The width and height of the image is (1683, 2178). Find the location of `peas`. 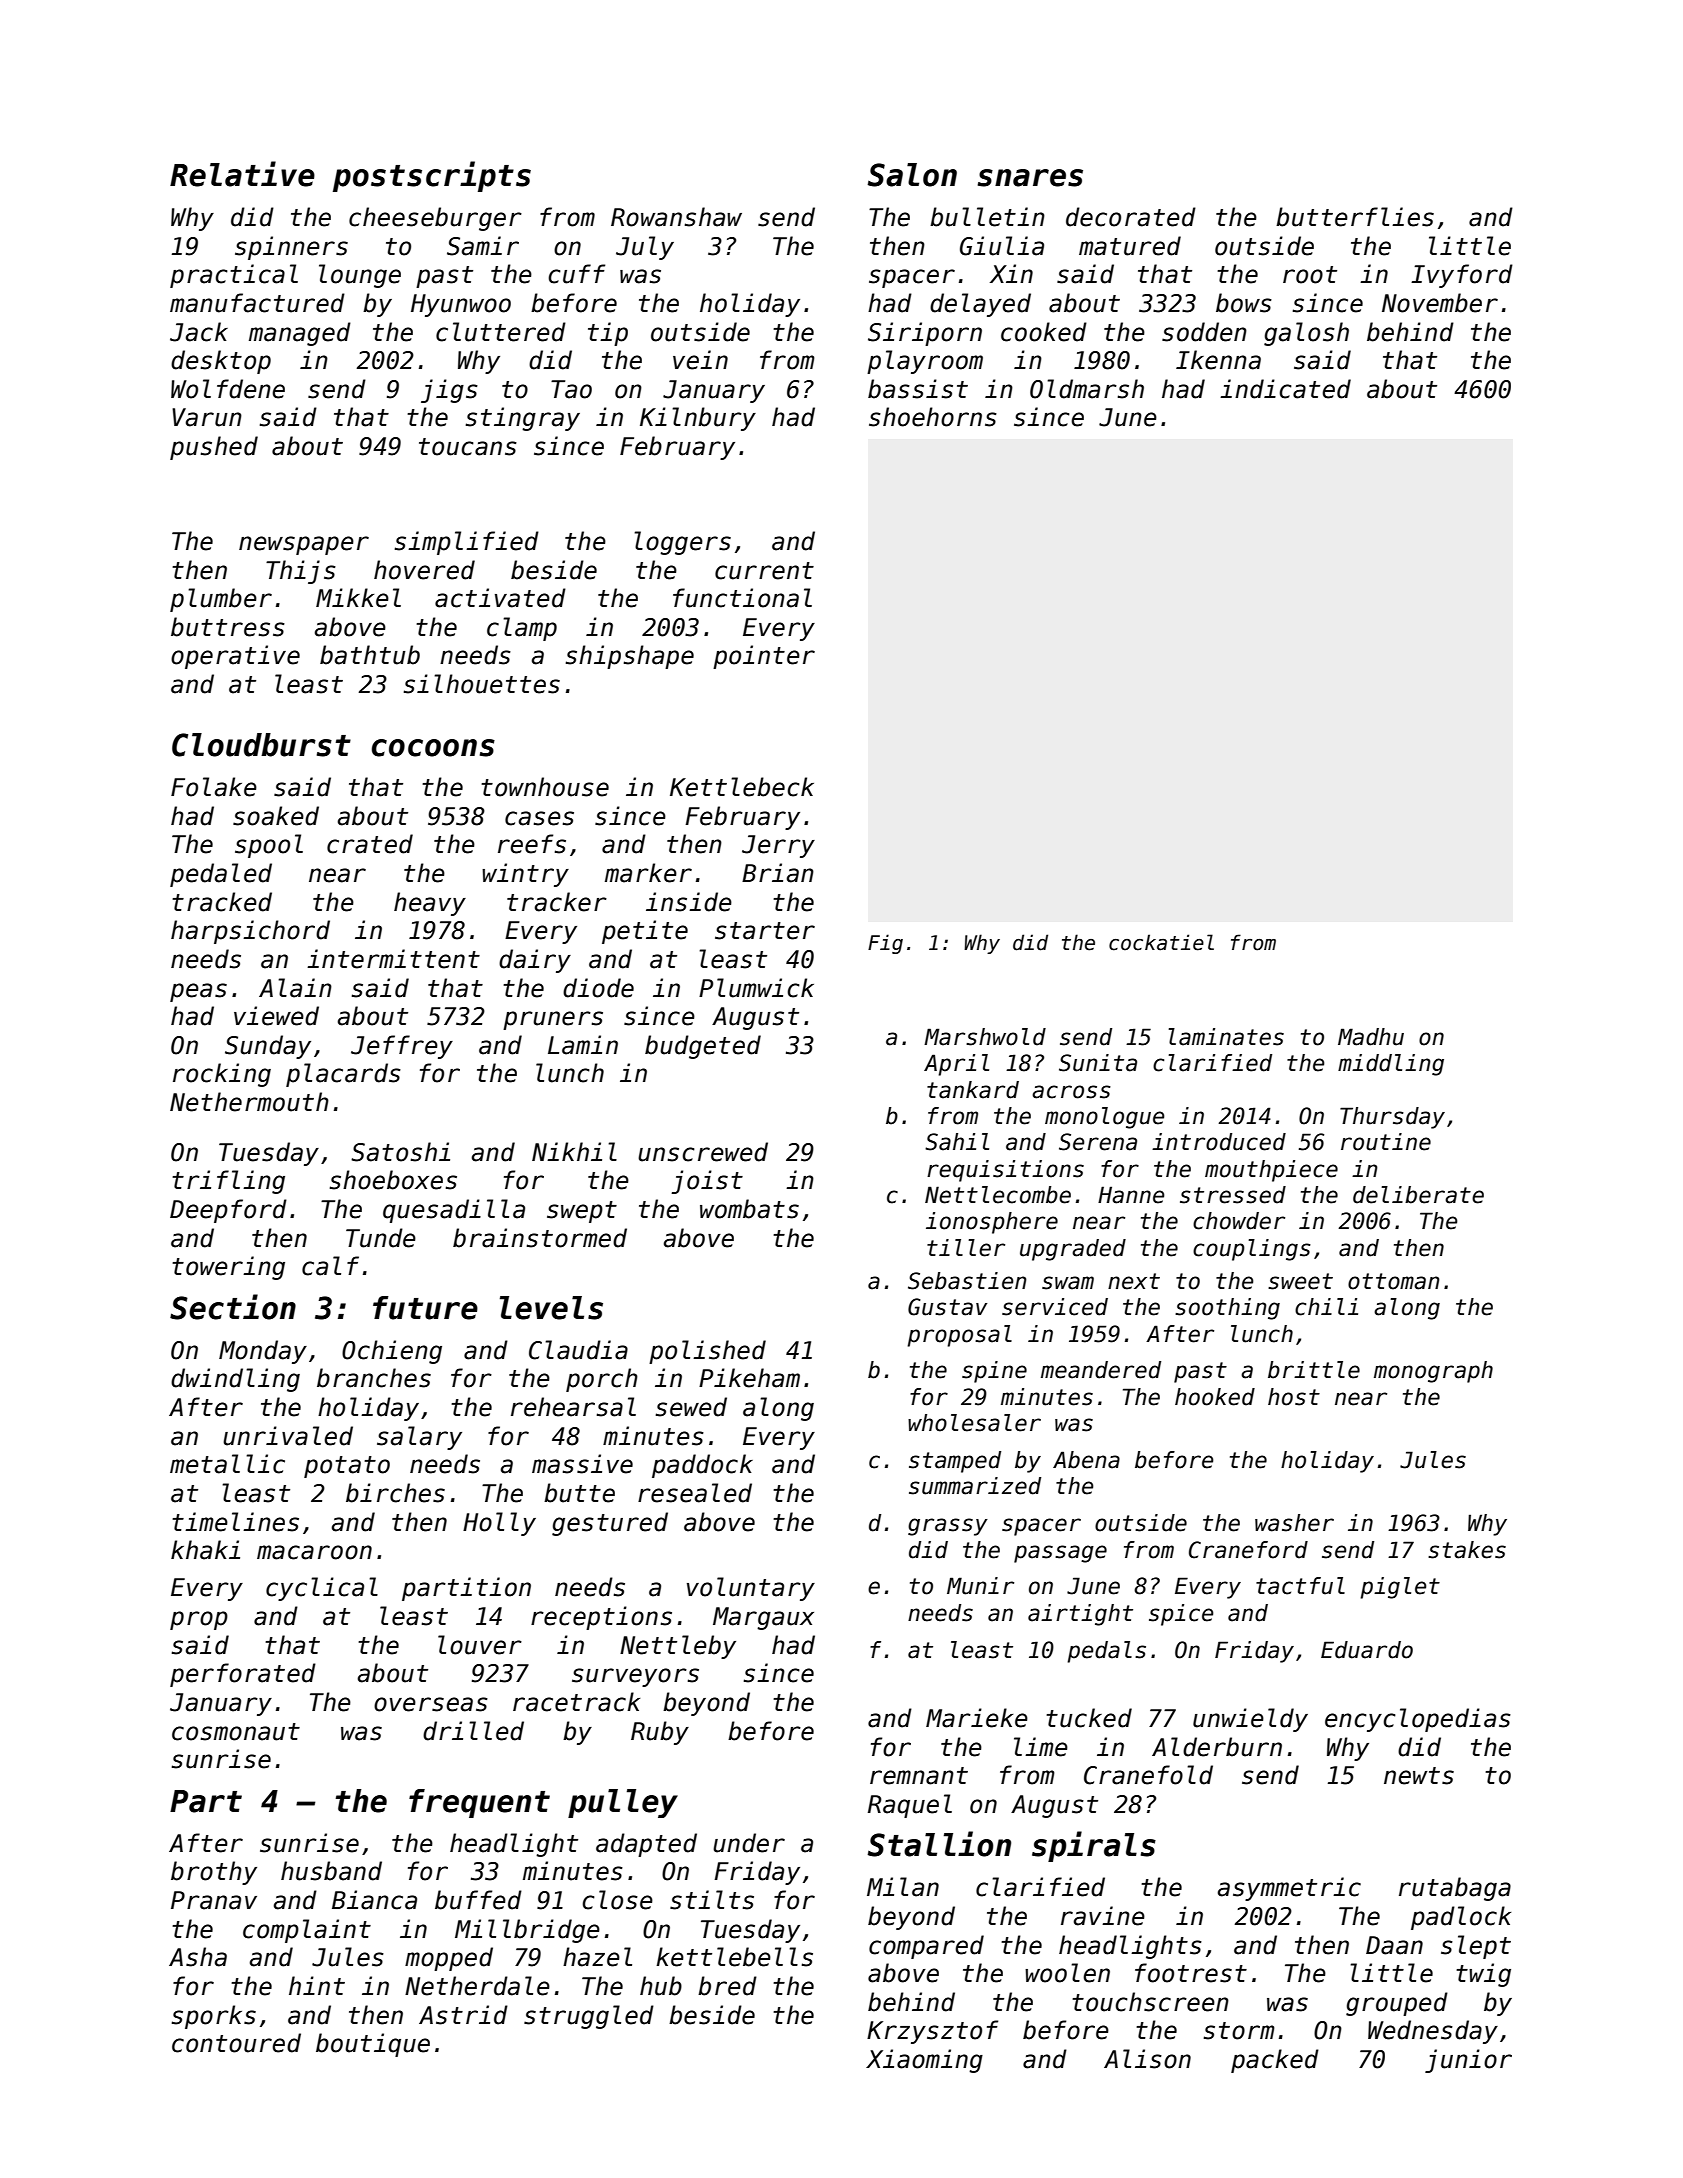

peas is located at coordinates (198, 992).
